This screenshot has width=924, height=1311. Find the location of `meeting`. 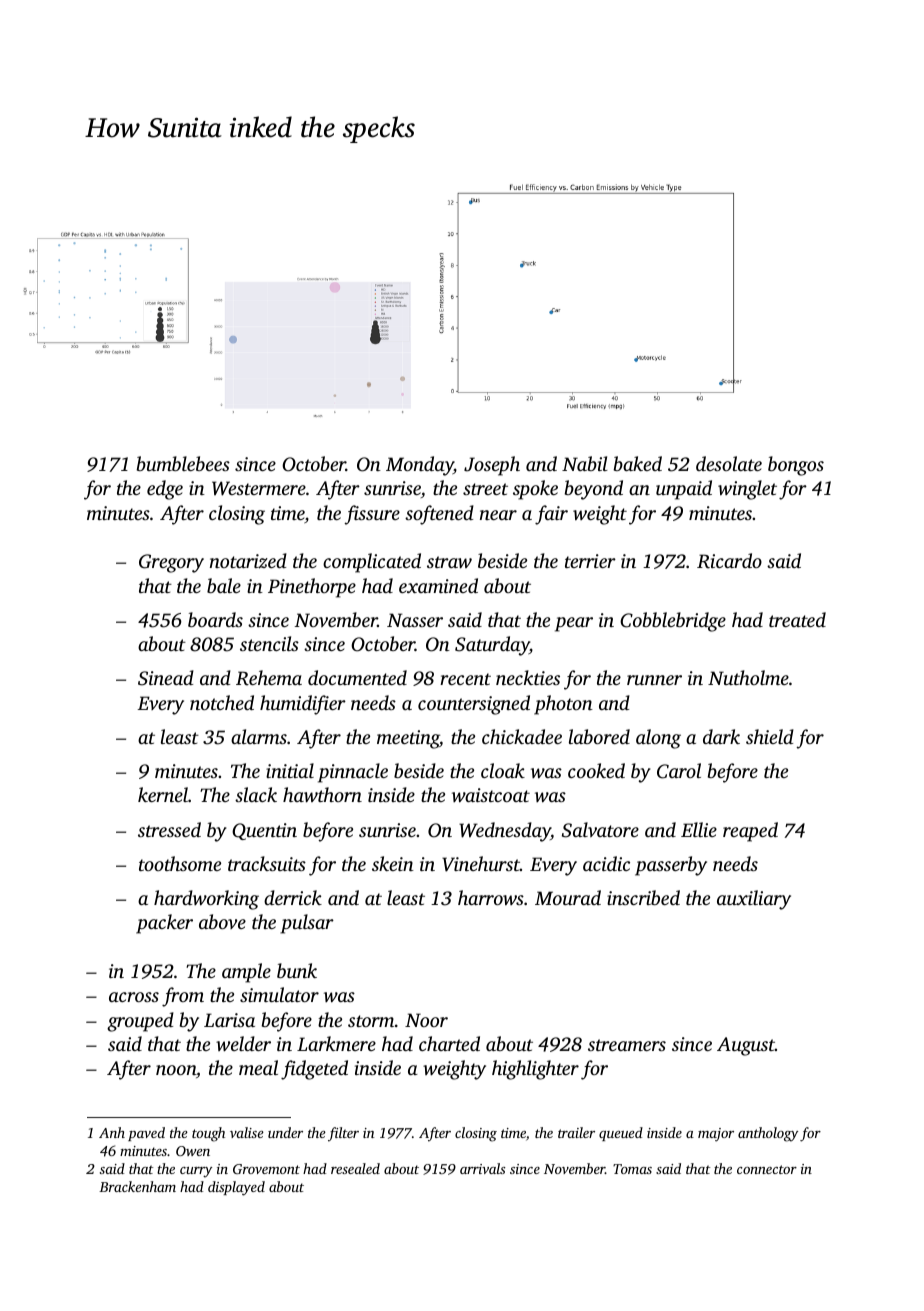

meeting is located at coordinates (408, 739).
